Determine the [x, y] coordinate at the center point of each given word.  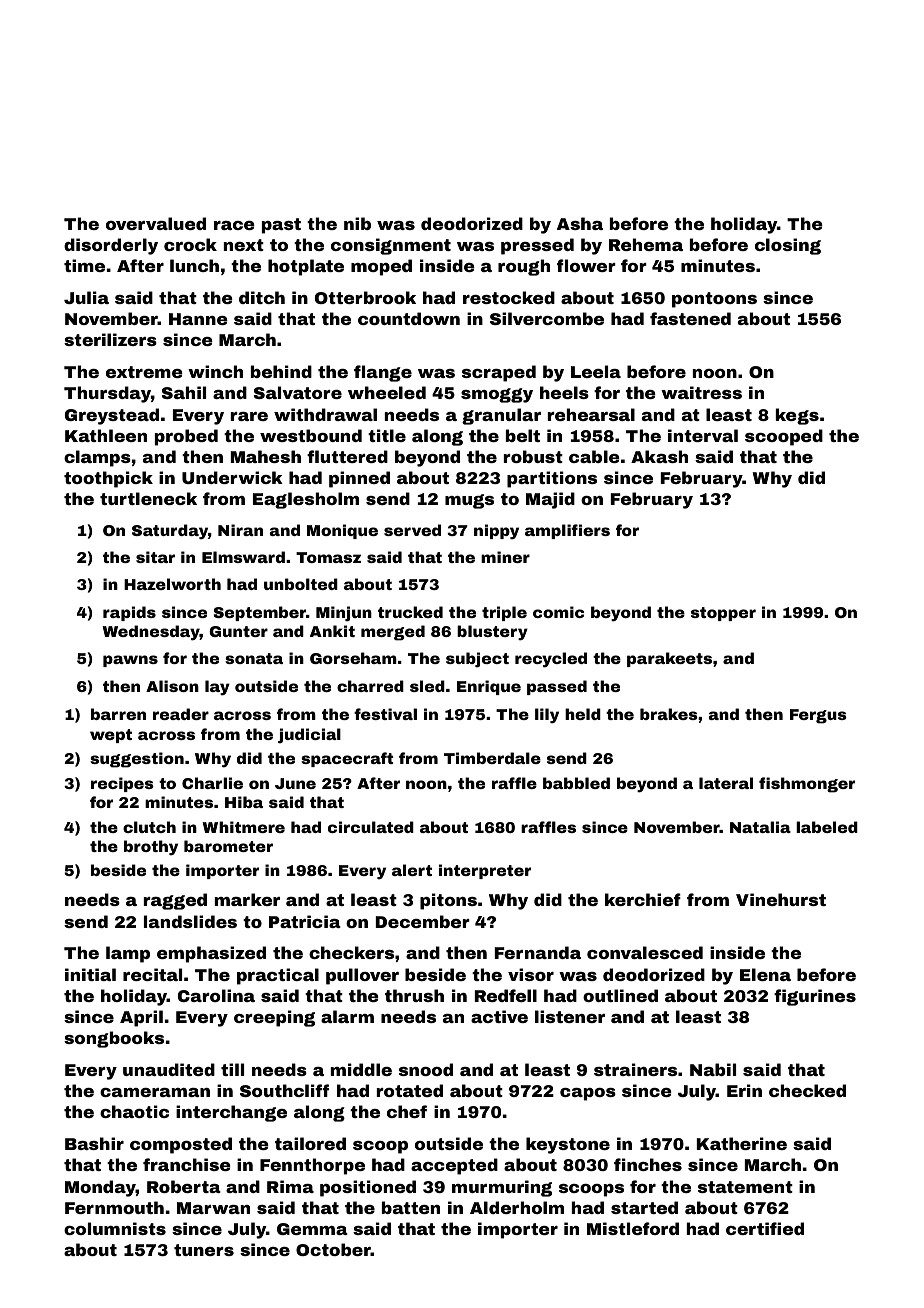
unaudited [169, 1069]
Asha [580, 223]
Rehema [646, 244]
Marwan [213, 1208]
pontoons [714, 300]
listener [570, 1016]
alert [412, 870]
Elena [765, 974]
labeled [827, 827]
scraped [499, 373]
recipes [122, 784]
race [234, 225]
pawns [130, 661]
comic [558, 612]
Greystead [112, 416]
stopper [723, 614]
